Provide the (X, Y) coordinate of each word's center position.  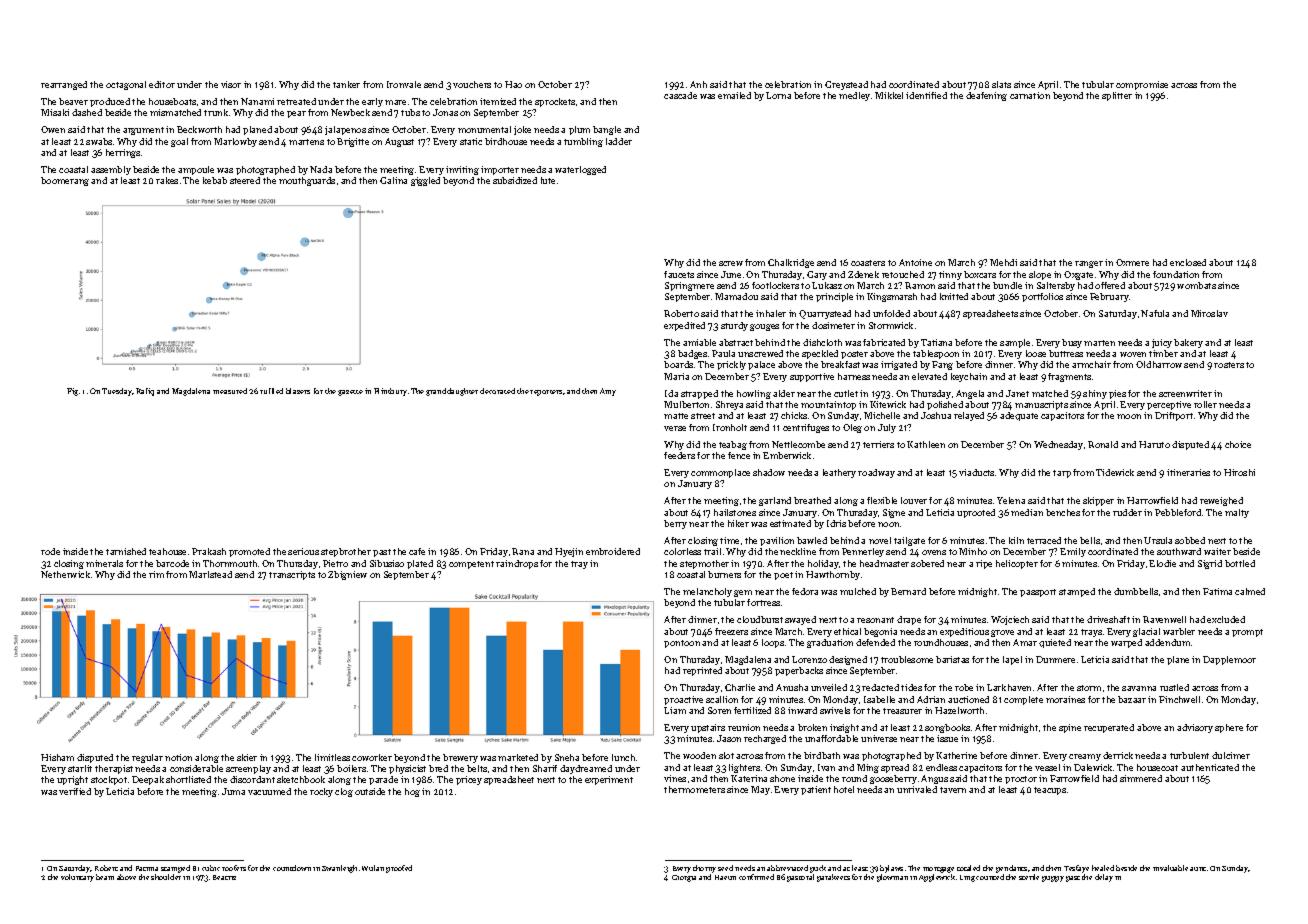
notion (178, 757)
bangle (607, 130)
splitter (1117, 96)
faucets (679, 274)
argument (143, 131)
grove (1002, 633)
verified (75, 791)
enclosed (1188, 262)
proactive (683, 700)
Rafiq (145, 392)
